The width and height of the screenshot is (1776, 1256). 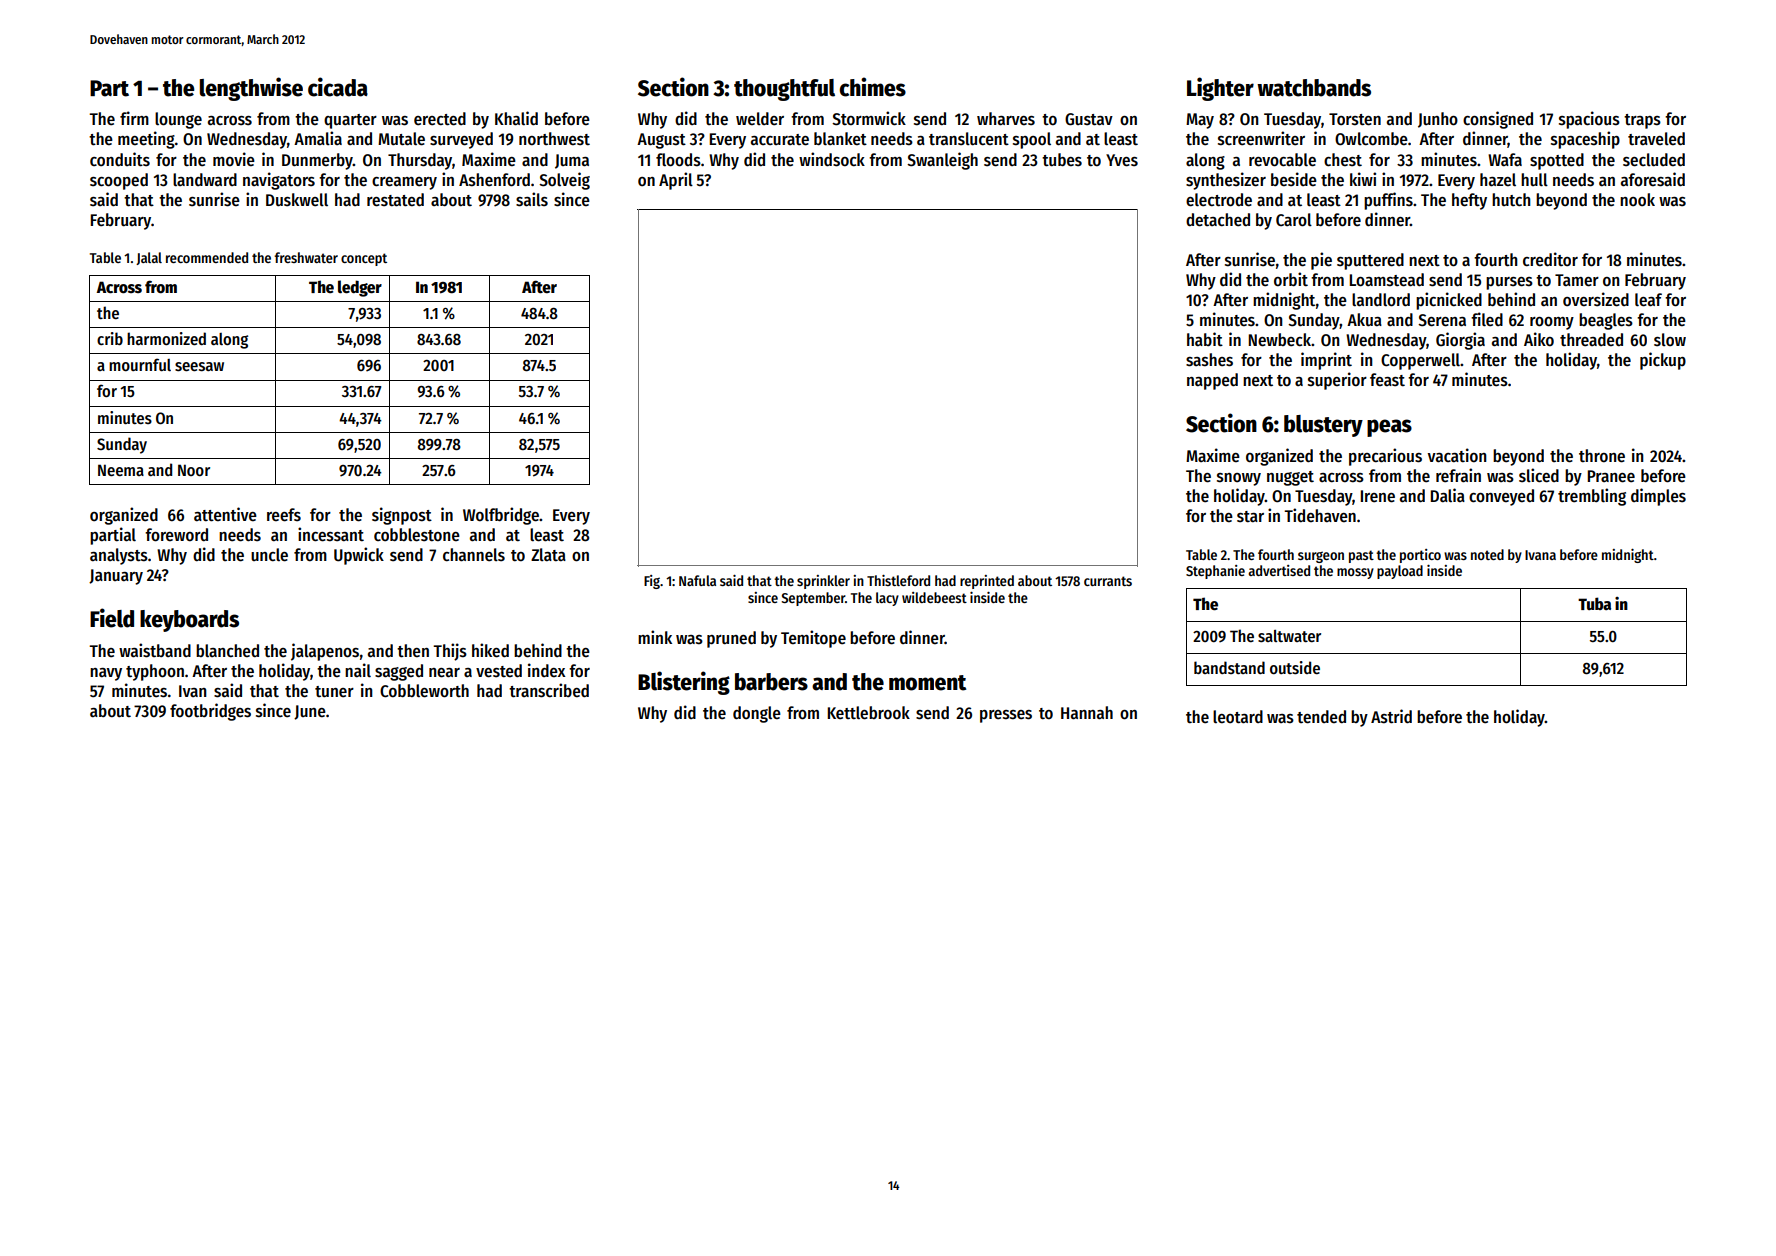 What do you see at coordinates (501, 516) in the screenshot?
I see `Wolfbridge` at bounding box center [501, 516].
